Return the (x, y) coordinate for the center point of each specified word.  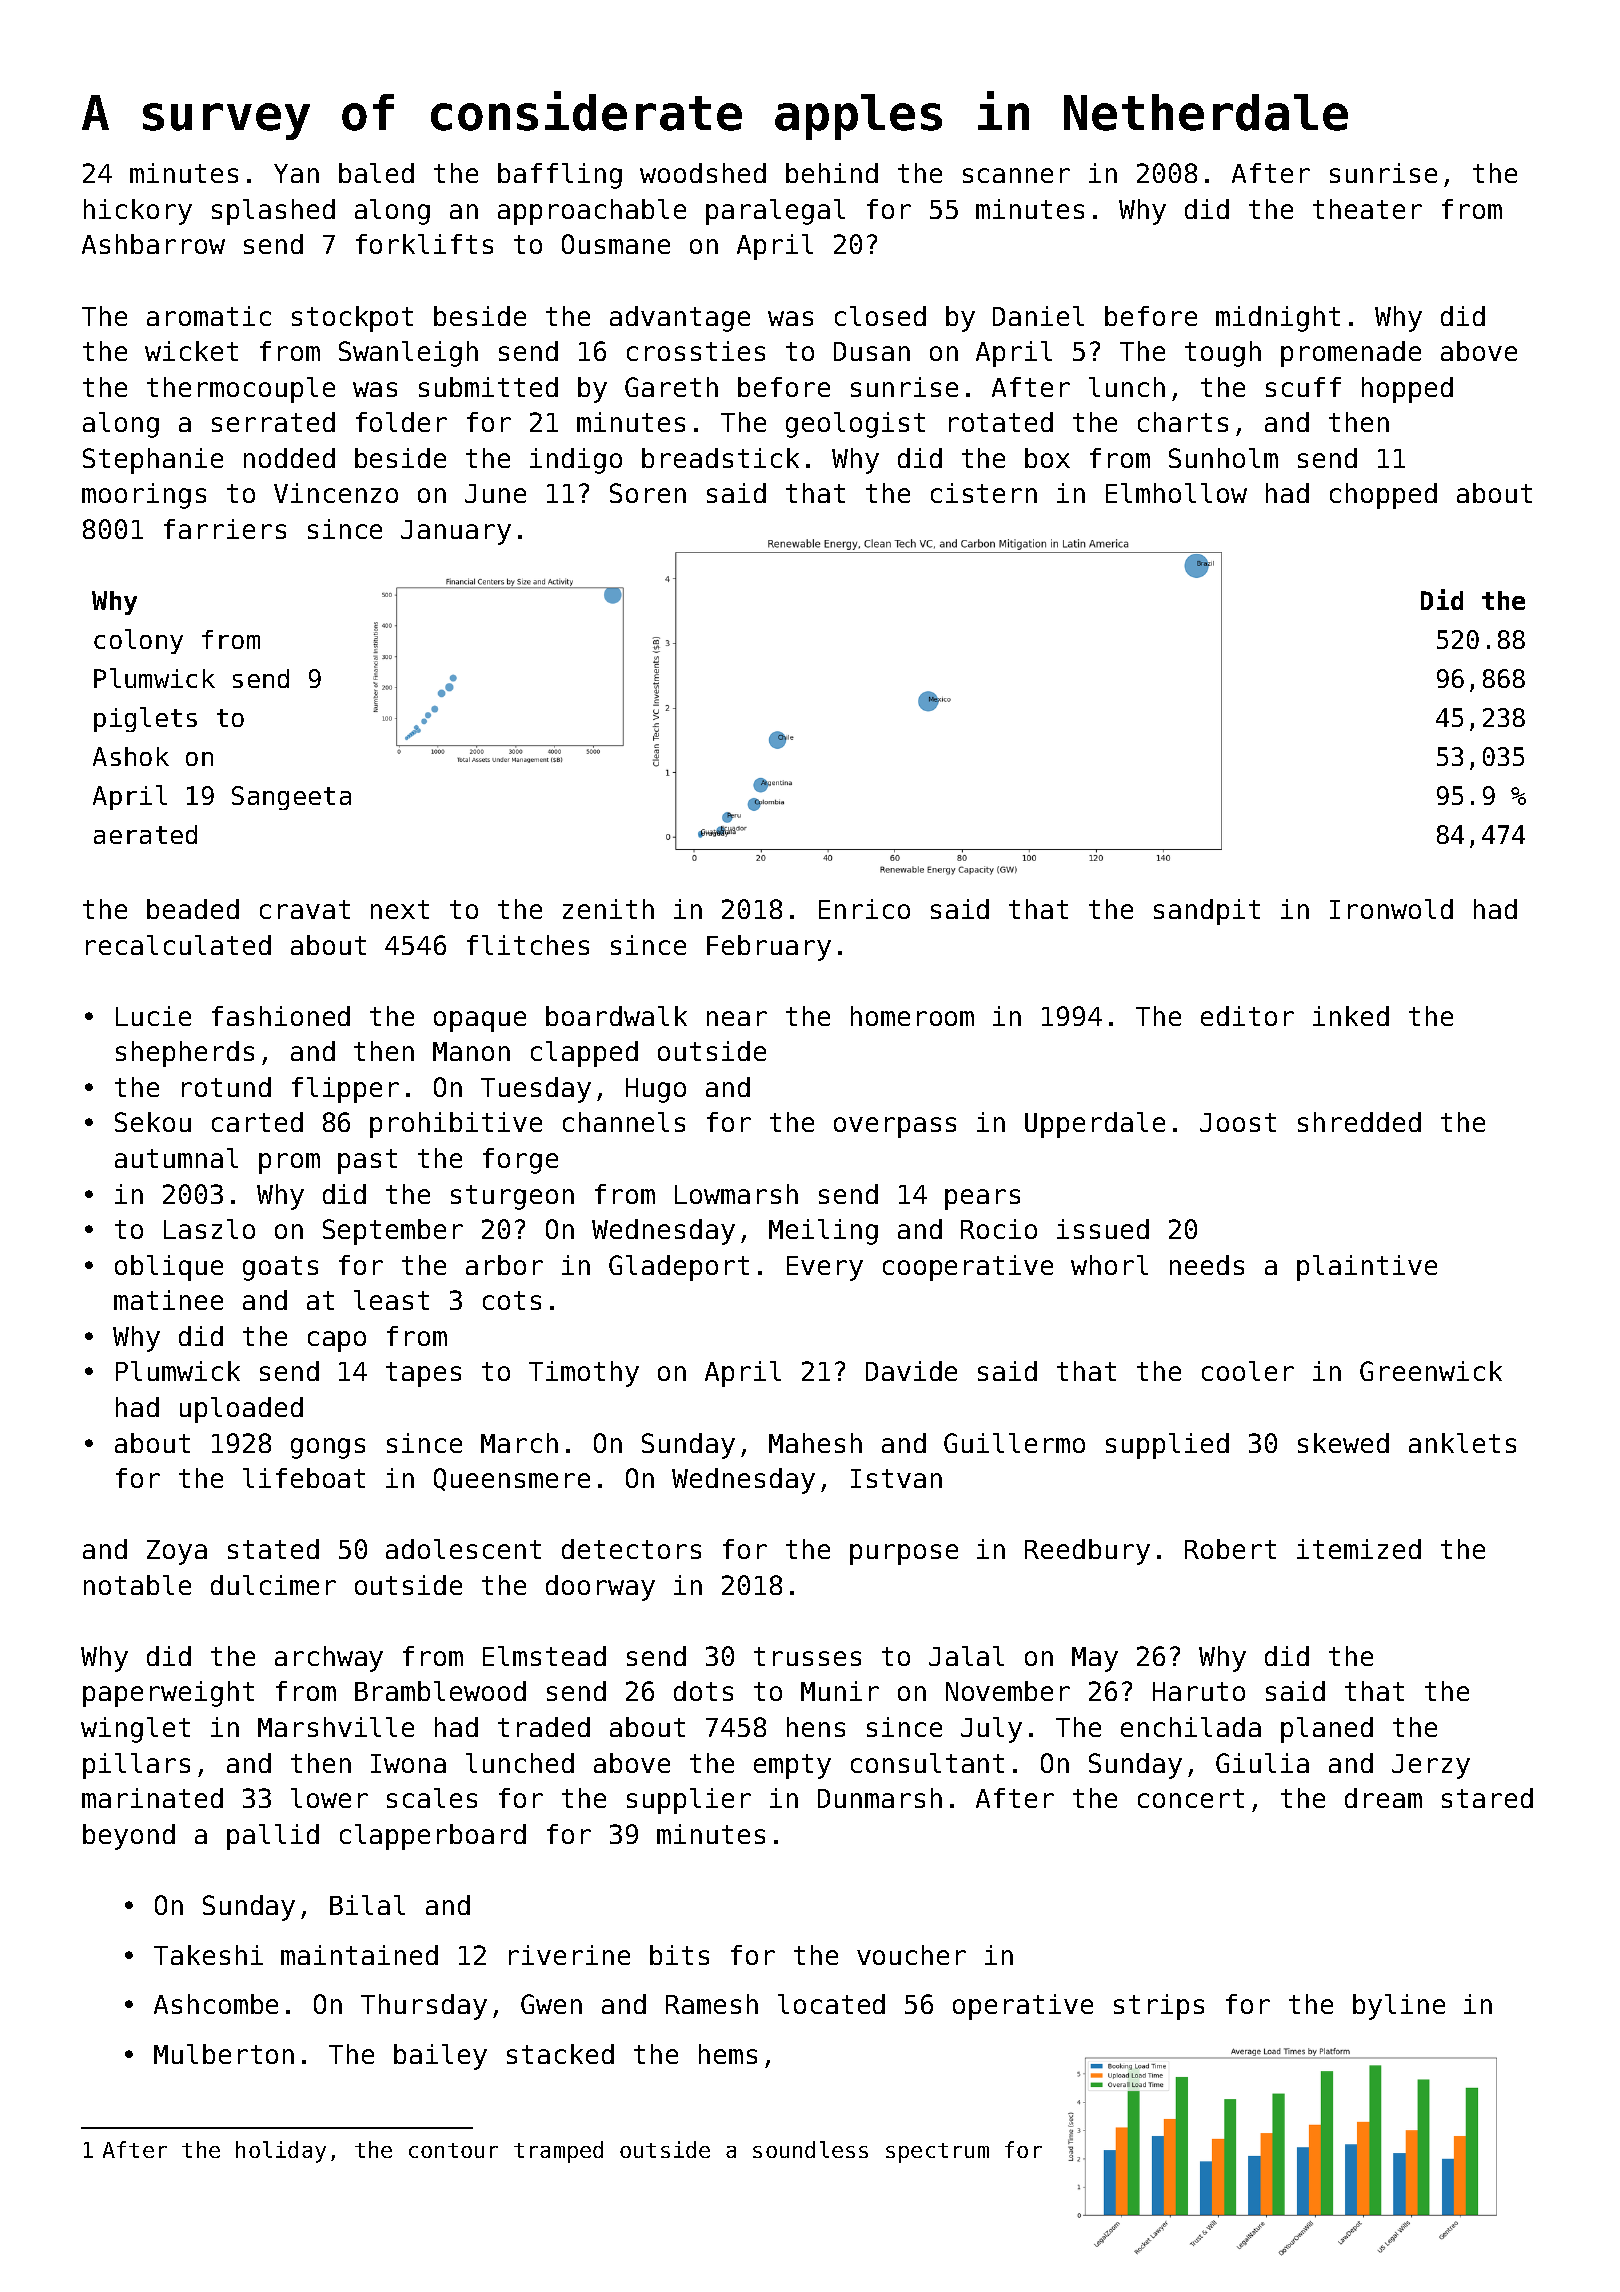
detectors (631, 1549)
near (737, 1018)
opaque (480, 1021)
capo (337, 1341)
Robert (1230, 1549)
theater (1367, 209)
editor (1247, 1016)
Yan (296, 173)
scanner (1016, 175)
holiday (281, 2152)
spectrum (937, 2153)
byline (1399, 2007)
